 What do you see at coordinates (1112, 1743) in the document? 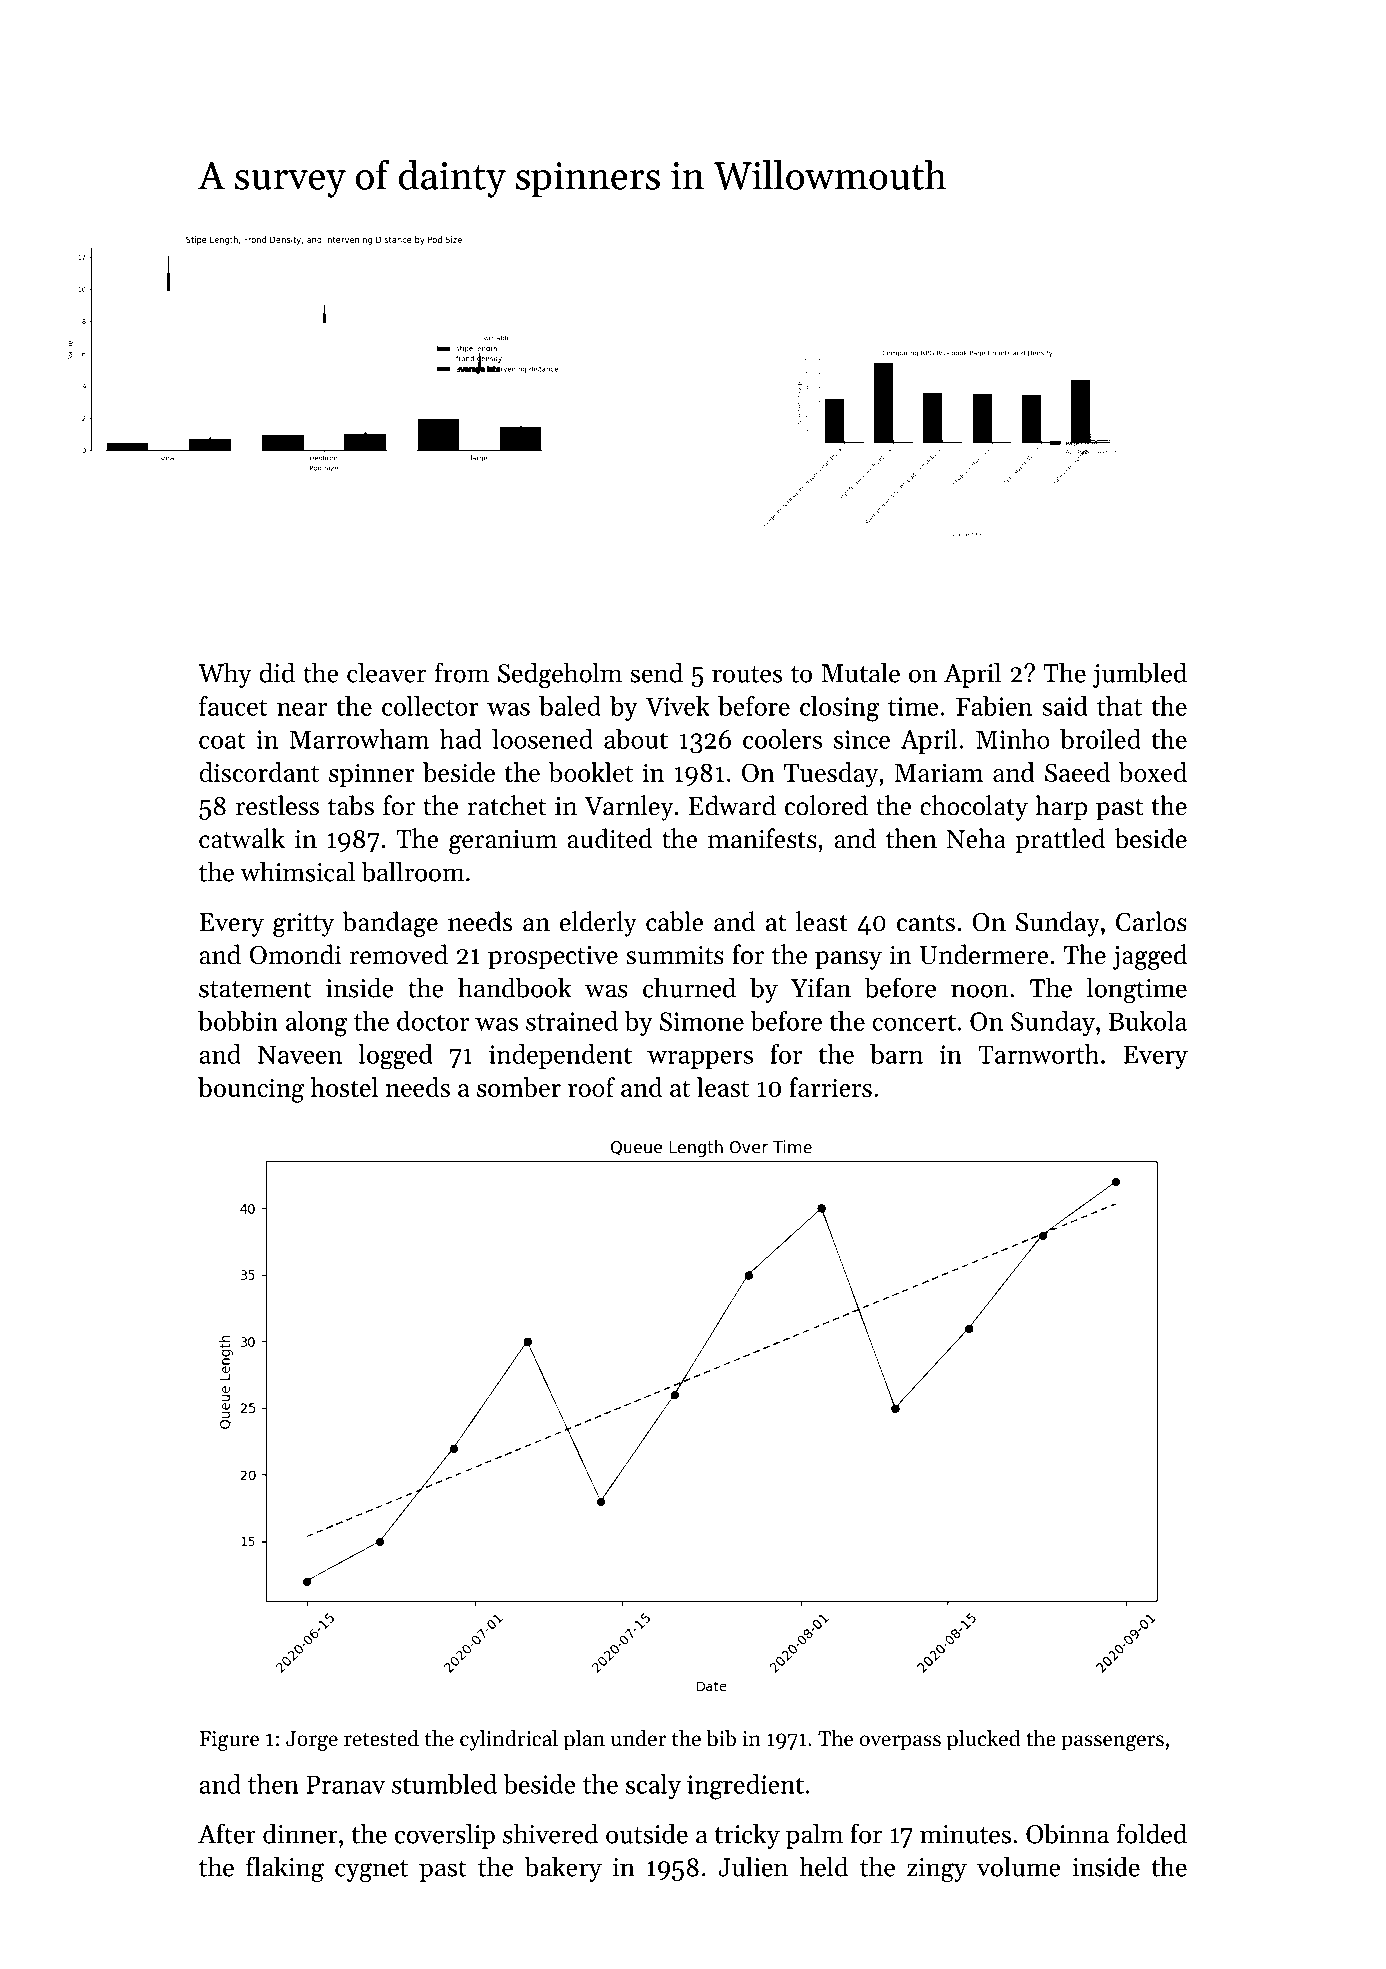
I see `passengers` at bounding box center [1112, 1743].
